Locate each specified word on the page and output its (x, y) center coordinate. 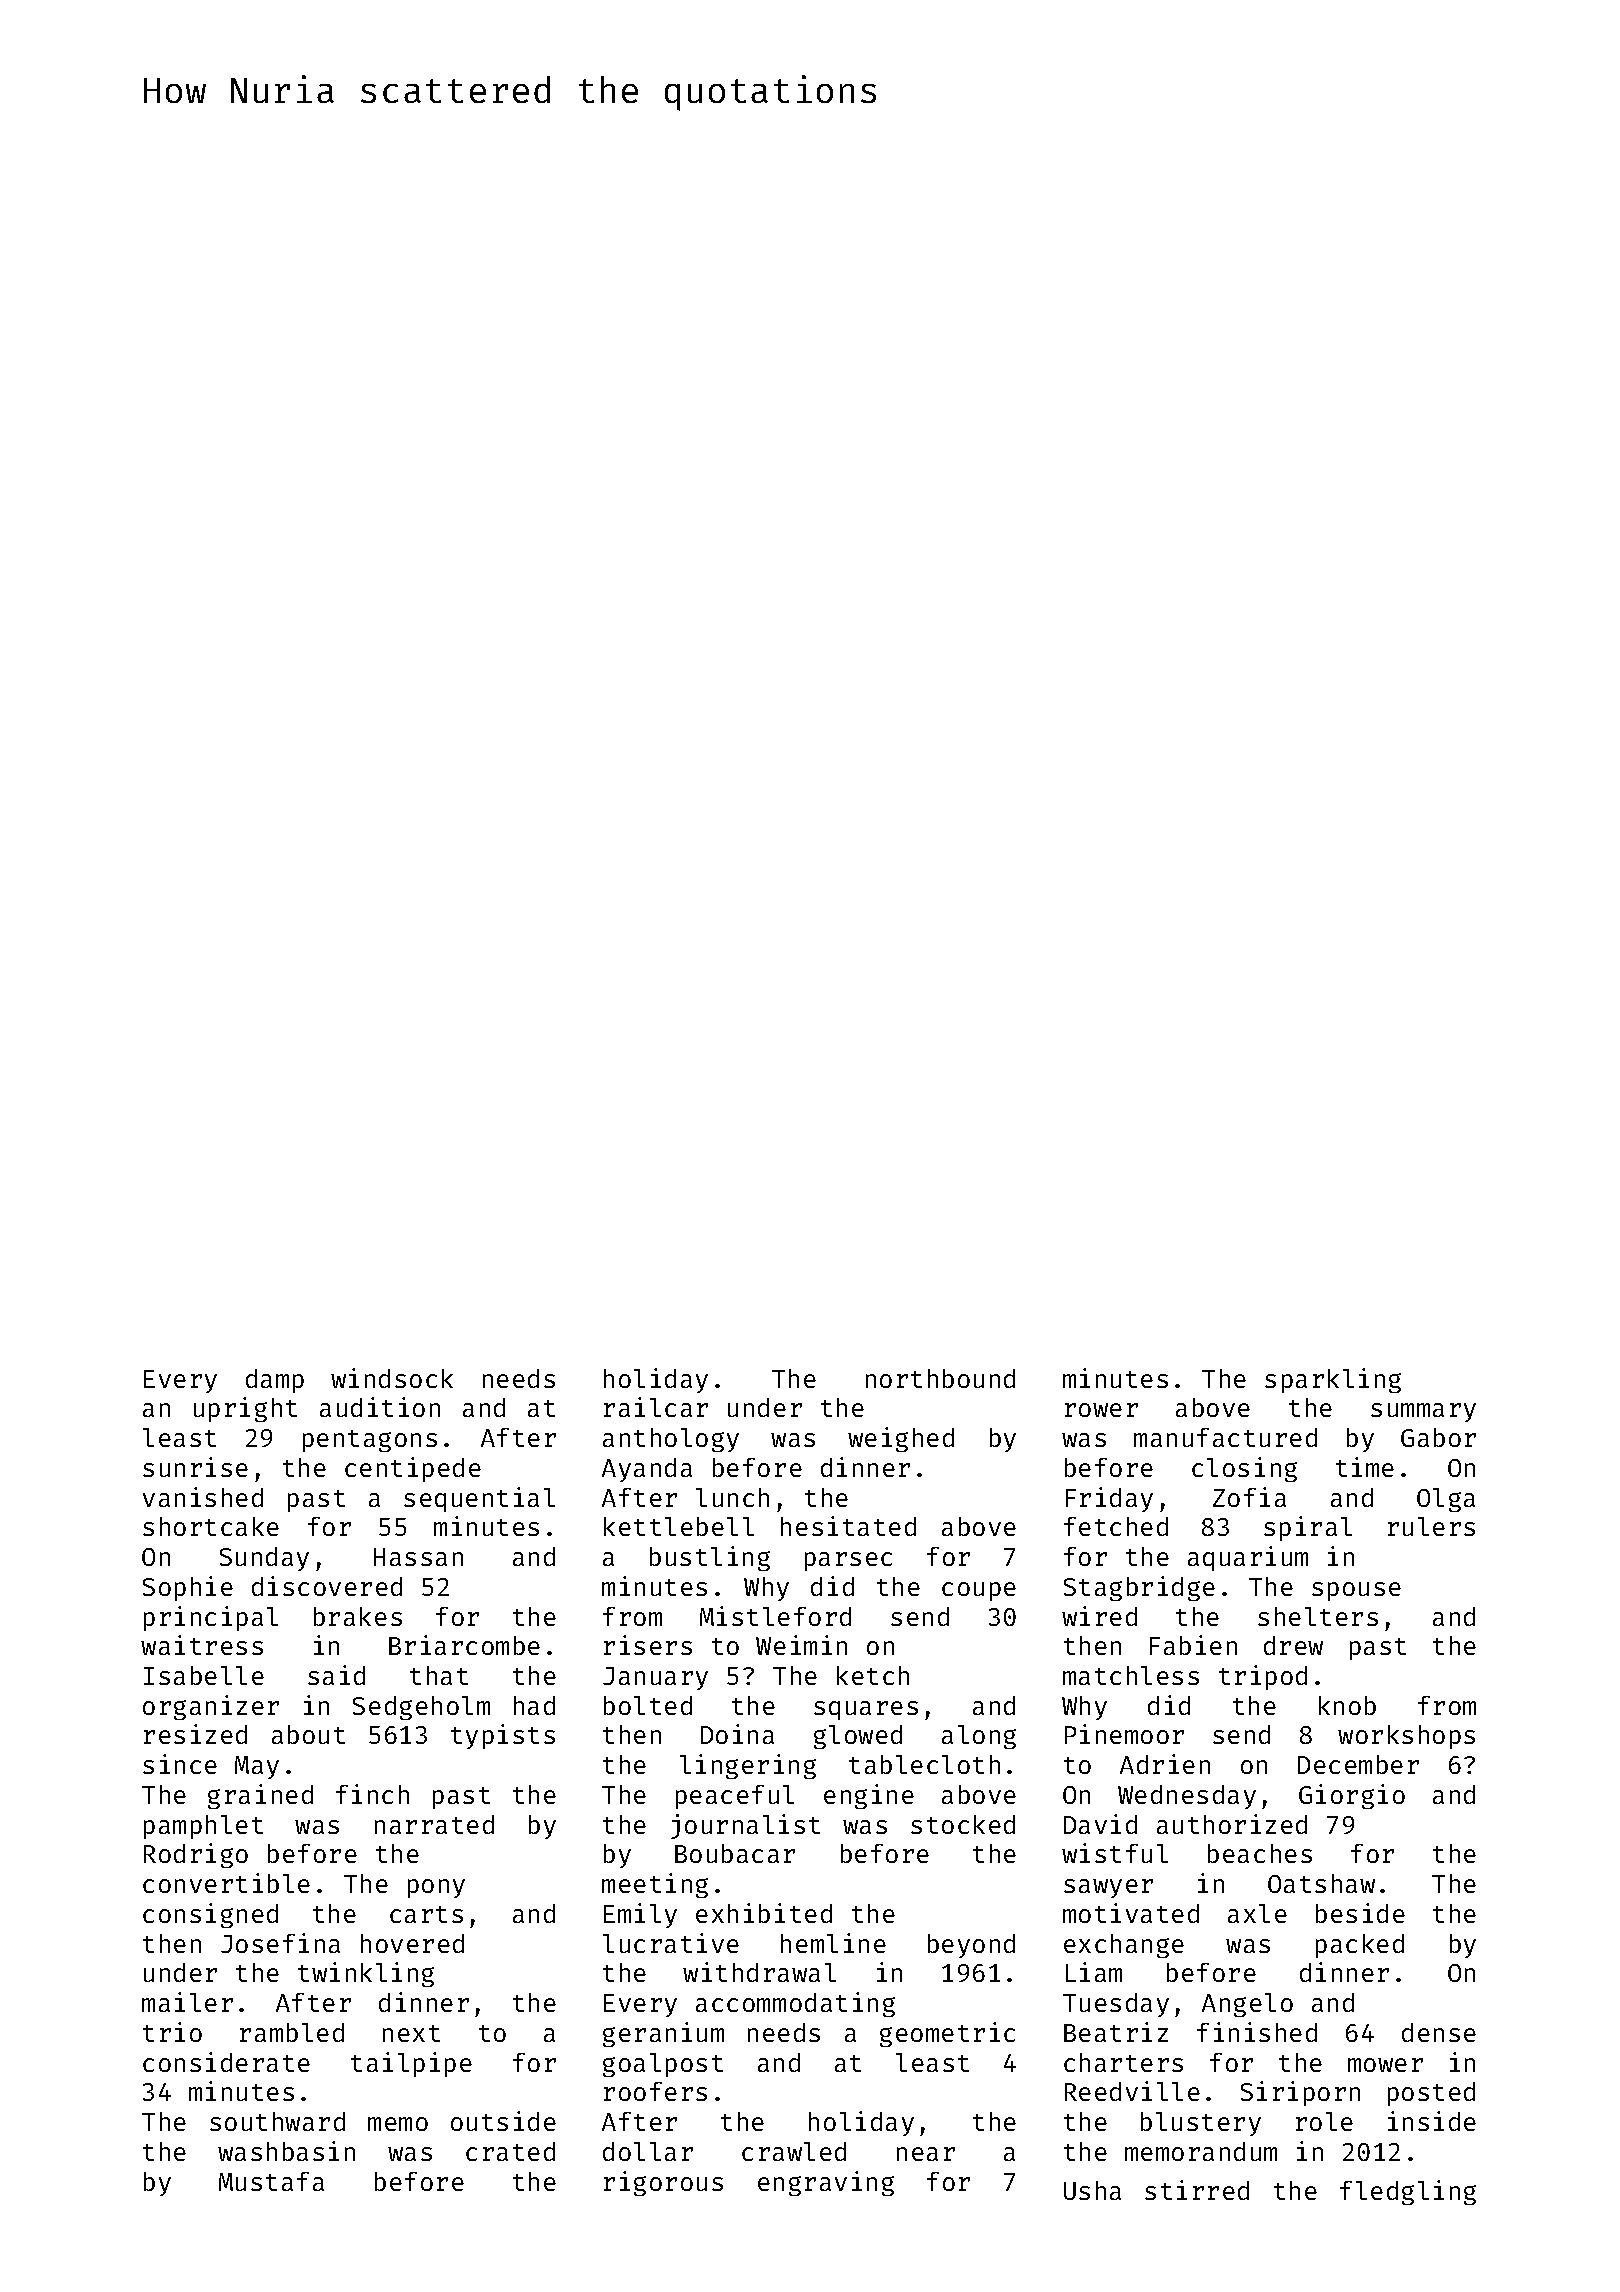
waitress (202, 1645)
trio (172, 2032)
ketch (873, 1675)
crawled (794, 2151)
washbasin (286, 2151)
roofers (655, 2091)
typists (503, 1736)
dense (1439, 2032)
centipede (413, 1469)
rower (1101, 1410)
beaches (1260, 1853)
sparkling (1333, 1380)
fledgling (1408, 2192)
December (1358, 1764)
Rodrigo (196, 1855)
